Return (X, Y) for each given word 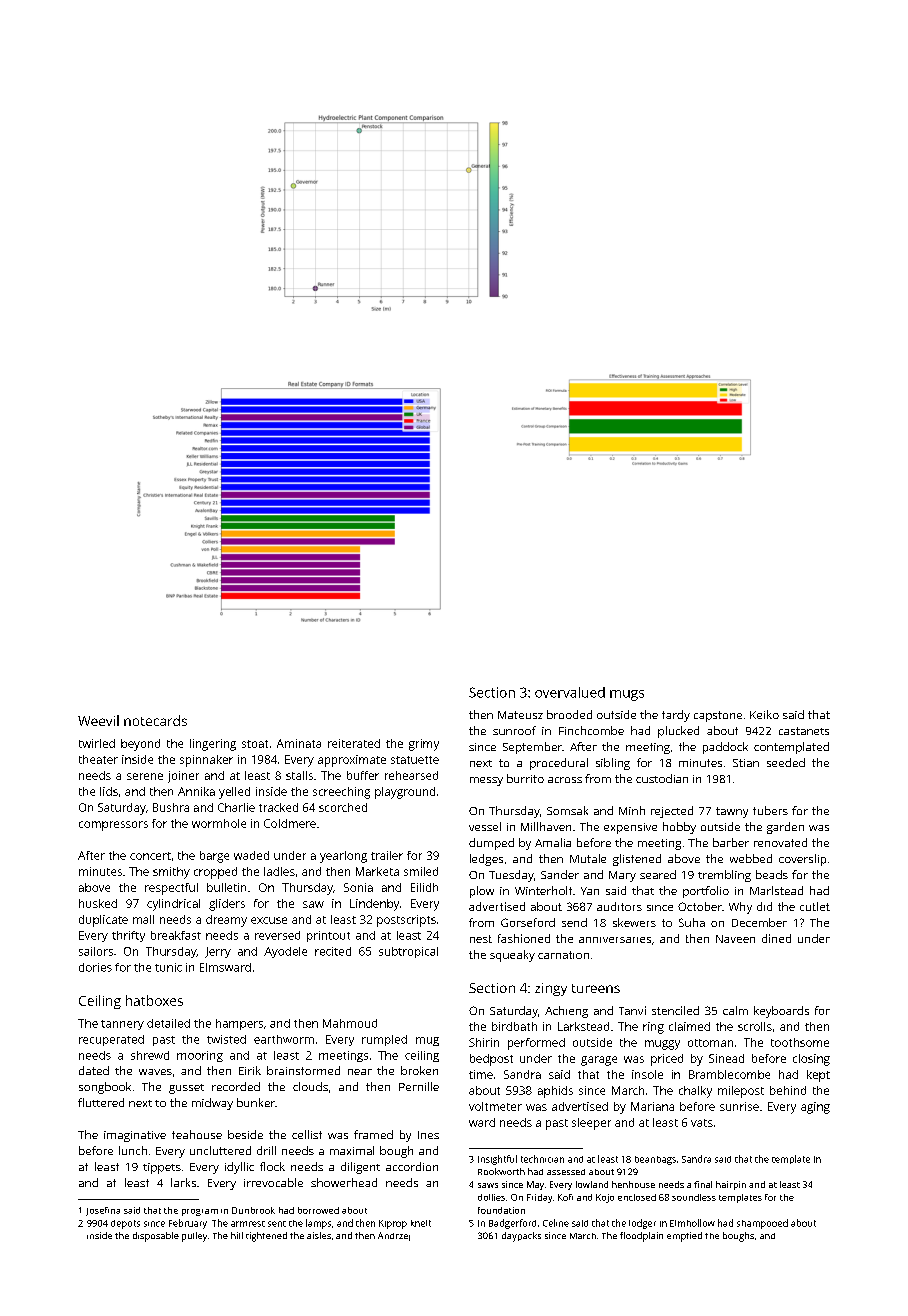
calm (735, 1010)
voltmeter (495, 1106)
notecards (155, 720)
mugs (627, 695)
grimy (424, 745)
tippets (162, 1168)
